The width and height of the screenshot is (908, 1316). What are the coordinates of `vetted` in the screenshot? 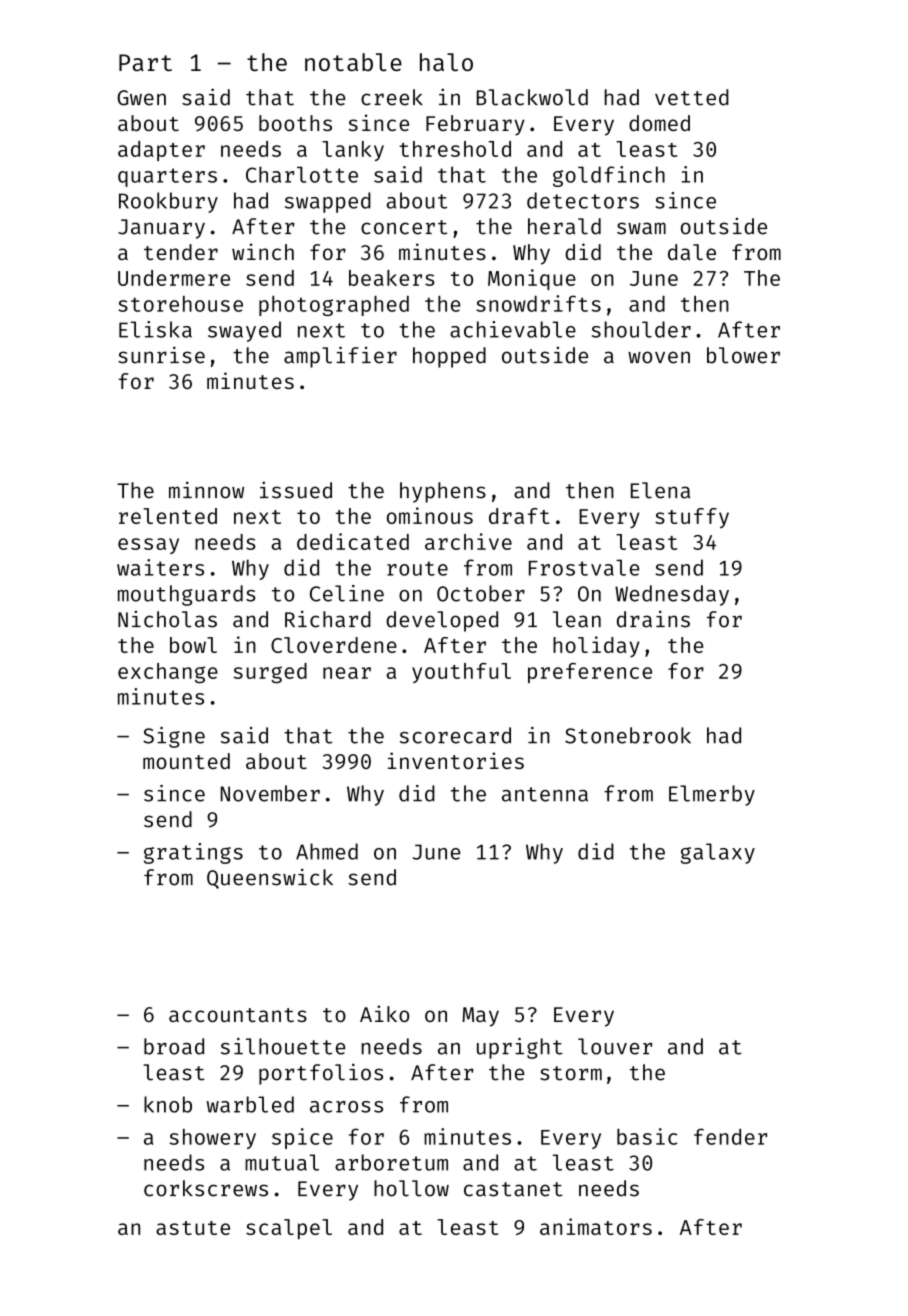 It's located at (692, 97).
